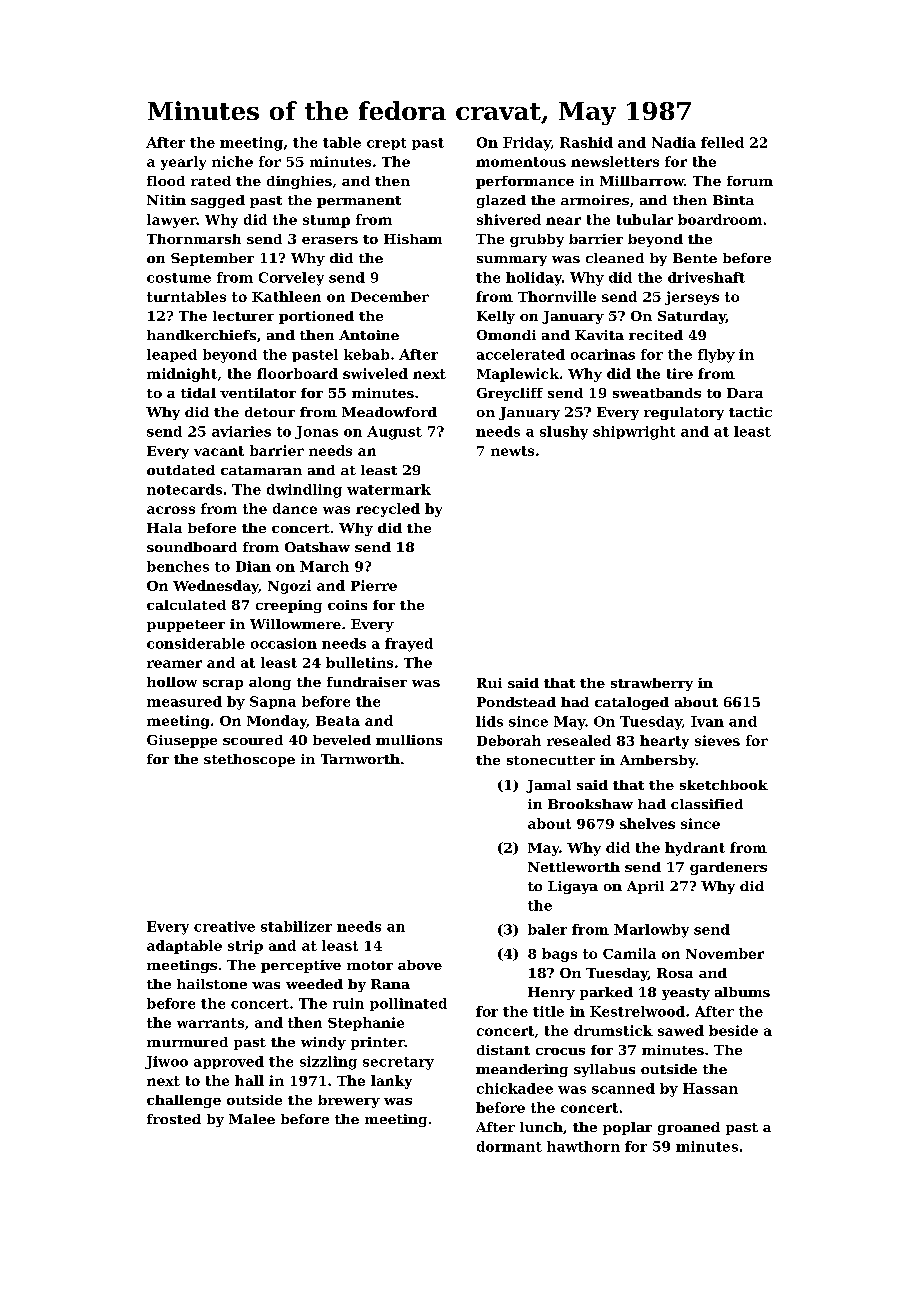 This image has height=1311, width=924. I want to click on slushy, so click(564, 433).
